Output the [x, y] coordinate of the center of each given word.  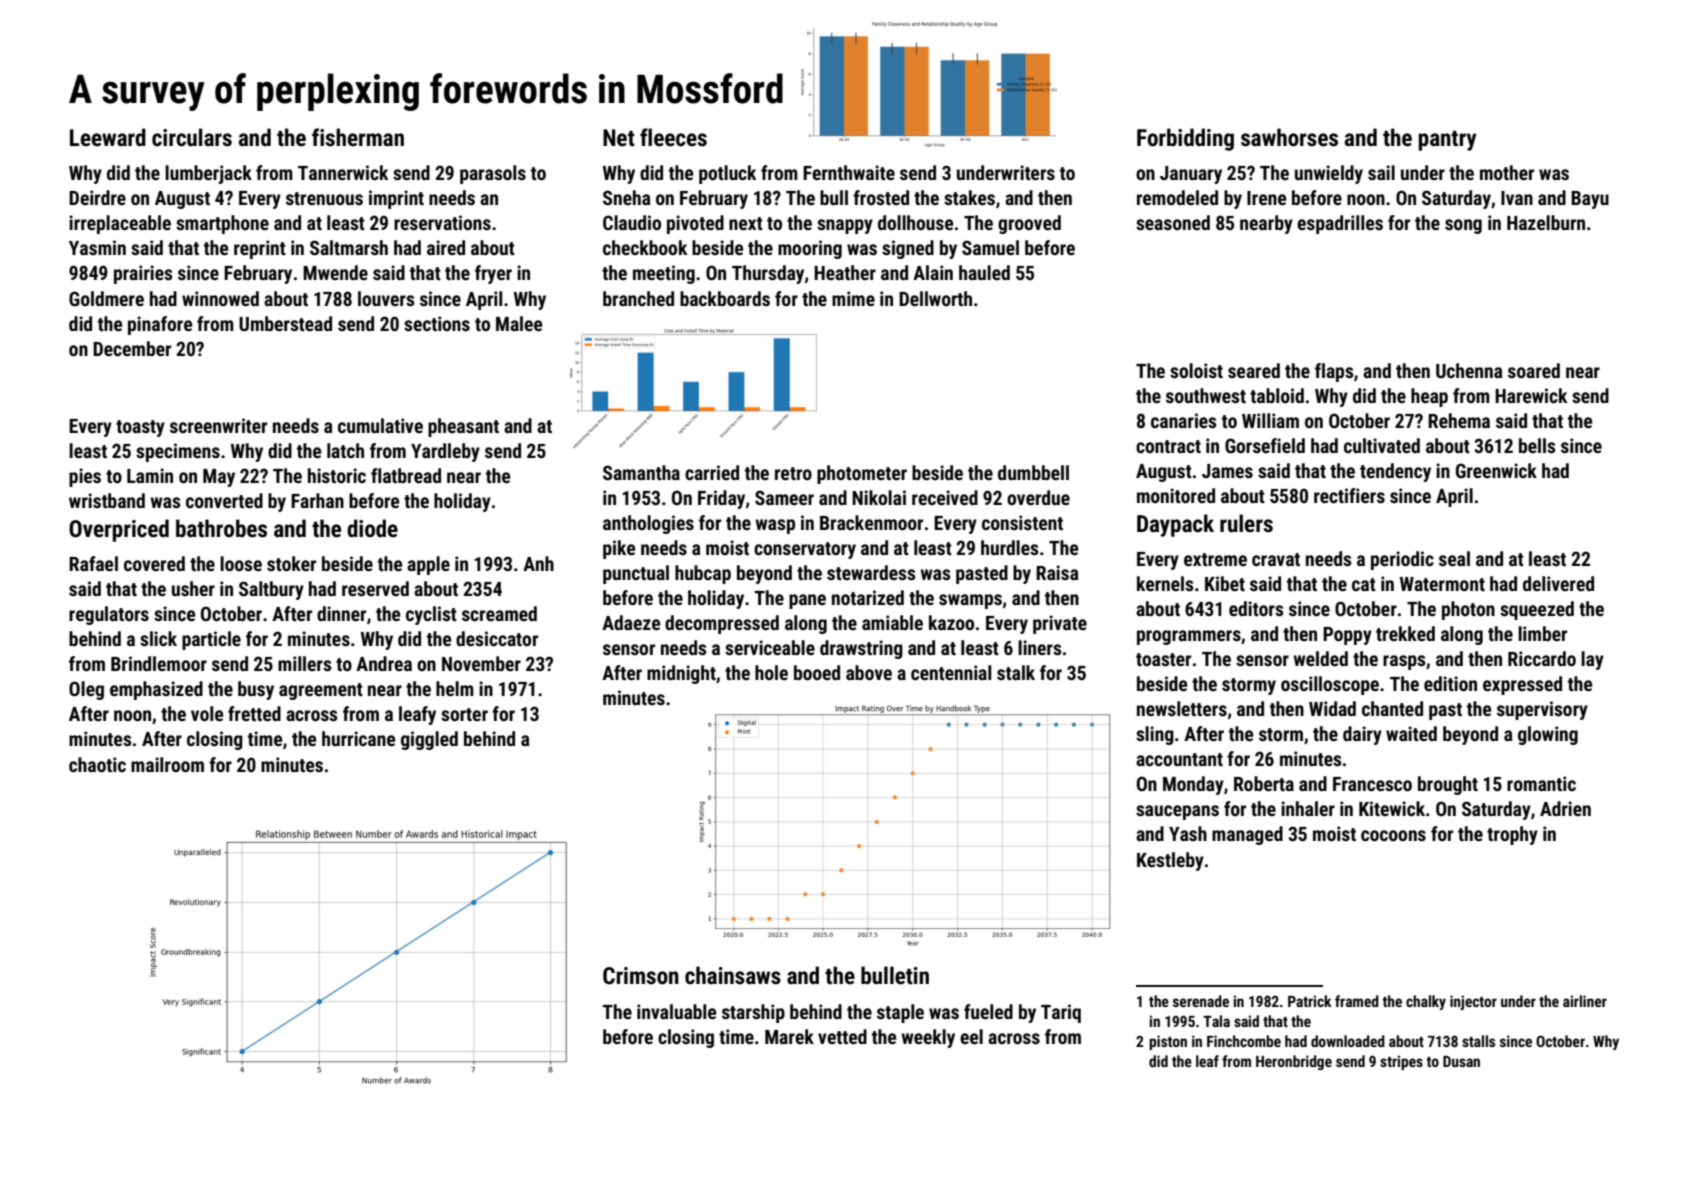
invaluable [676, 1011]
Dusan [1461, 1061]
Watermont [1442, 584]
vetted [842, 1036]
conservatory [805, 550]
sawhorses [1289, 137]
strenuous [324, 198]
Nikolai [879, 497]
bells [1537, 445]
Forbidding [1185, 139]
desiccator [497, 638]
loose [241, 563]
